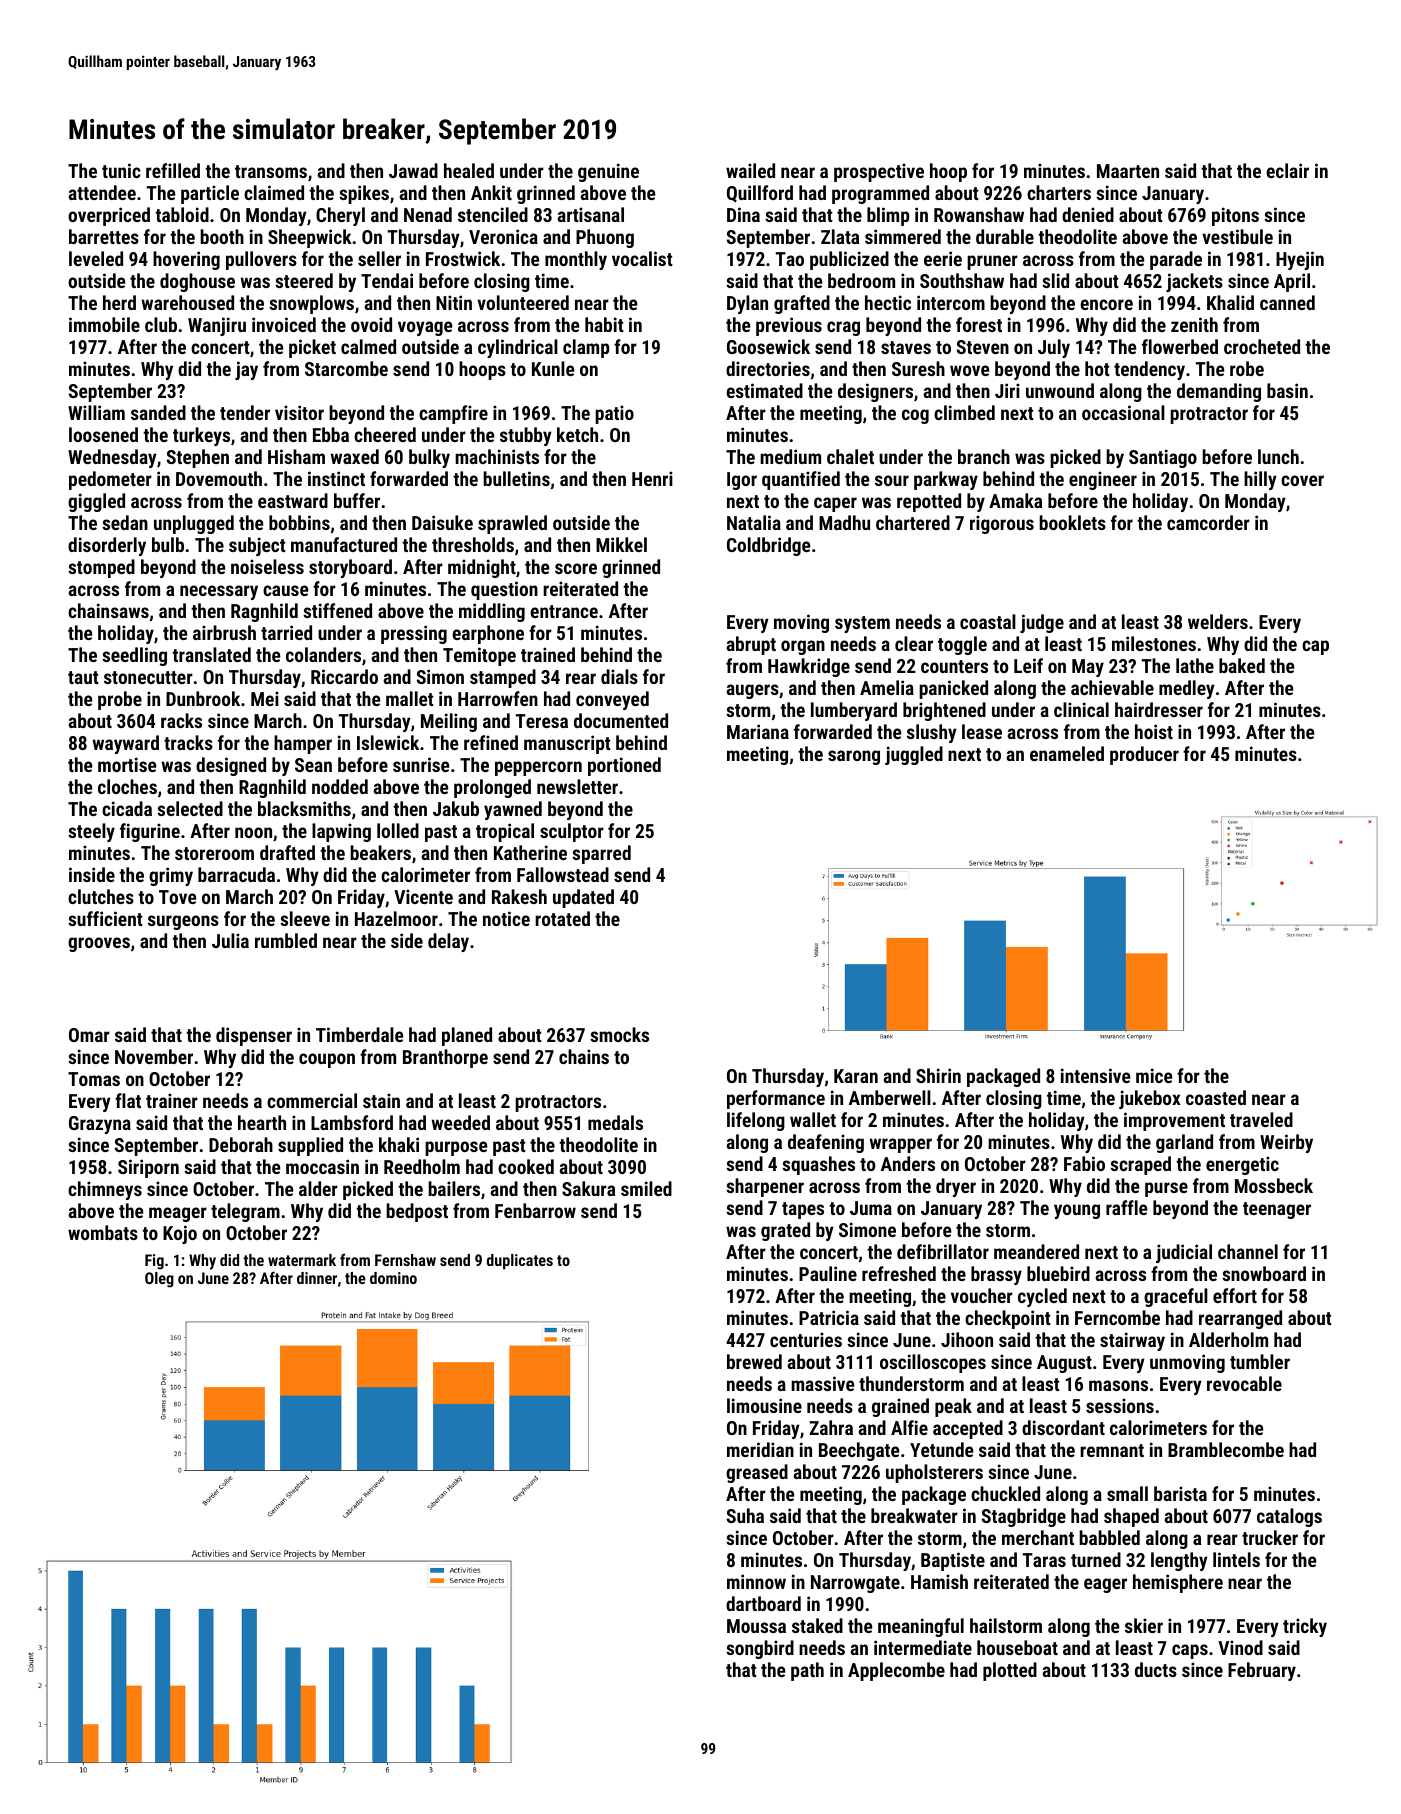  Describe the element at coordinates (758, 731) in the screenshot. I see `Mariana` at that location.
